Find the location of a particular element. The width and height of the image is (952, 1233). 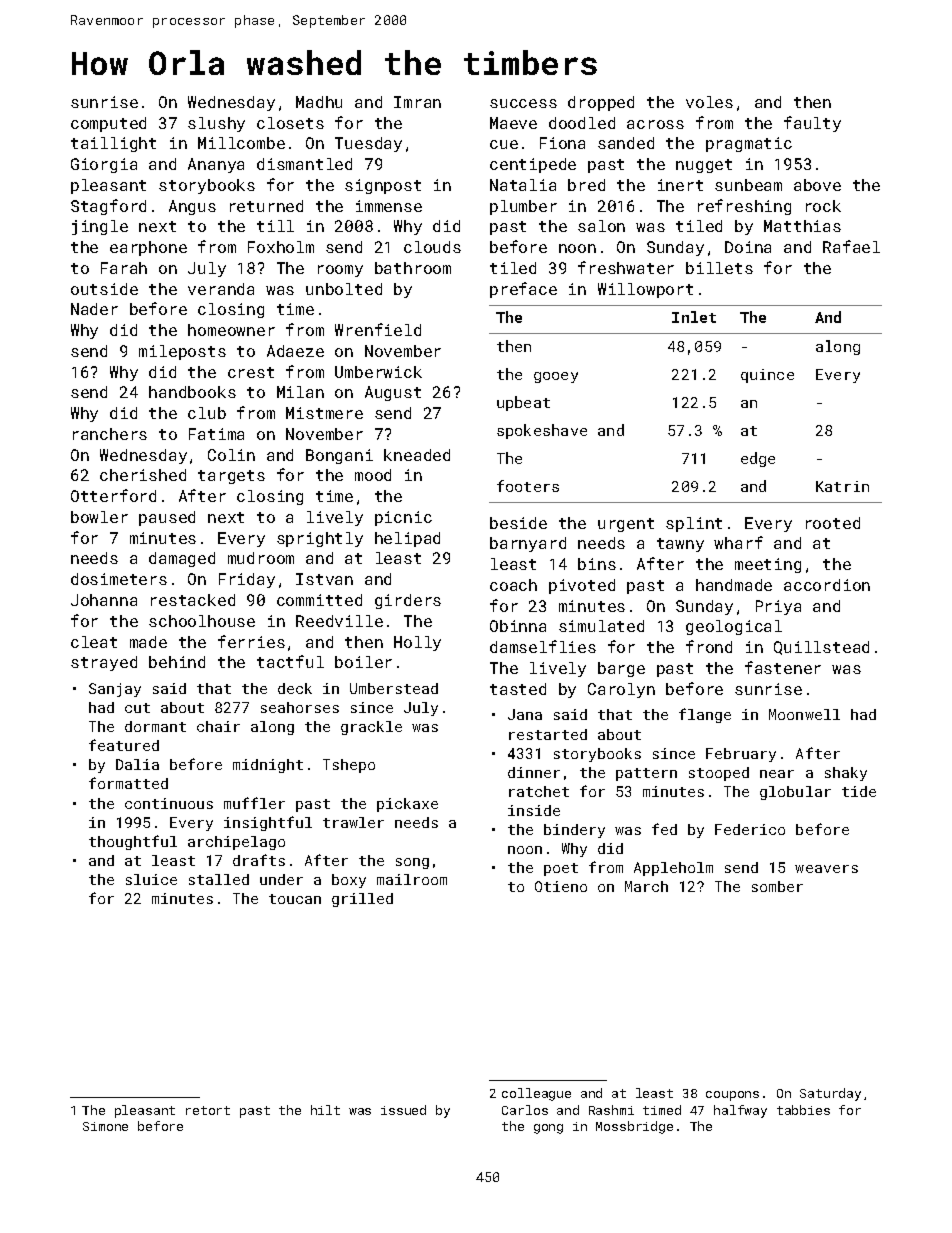

Otterford is located at coordinates (113, 495).
